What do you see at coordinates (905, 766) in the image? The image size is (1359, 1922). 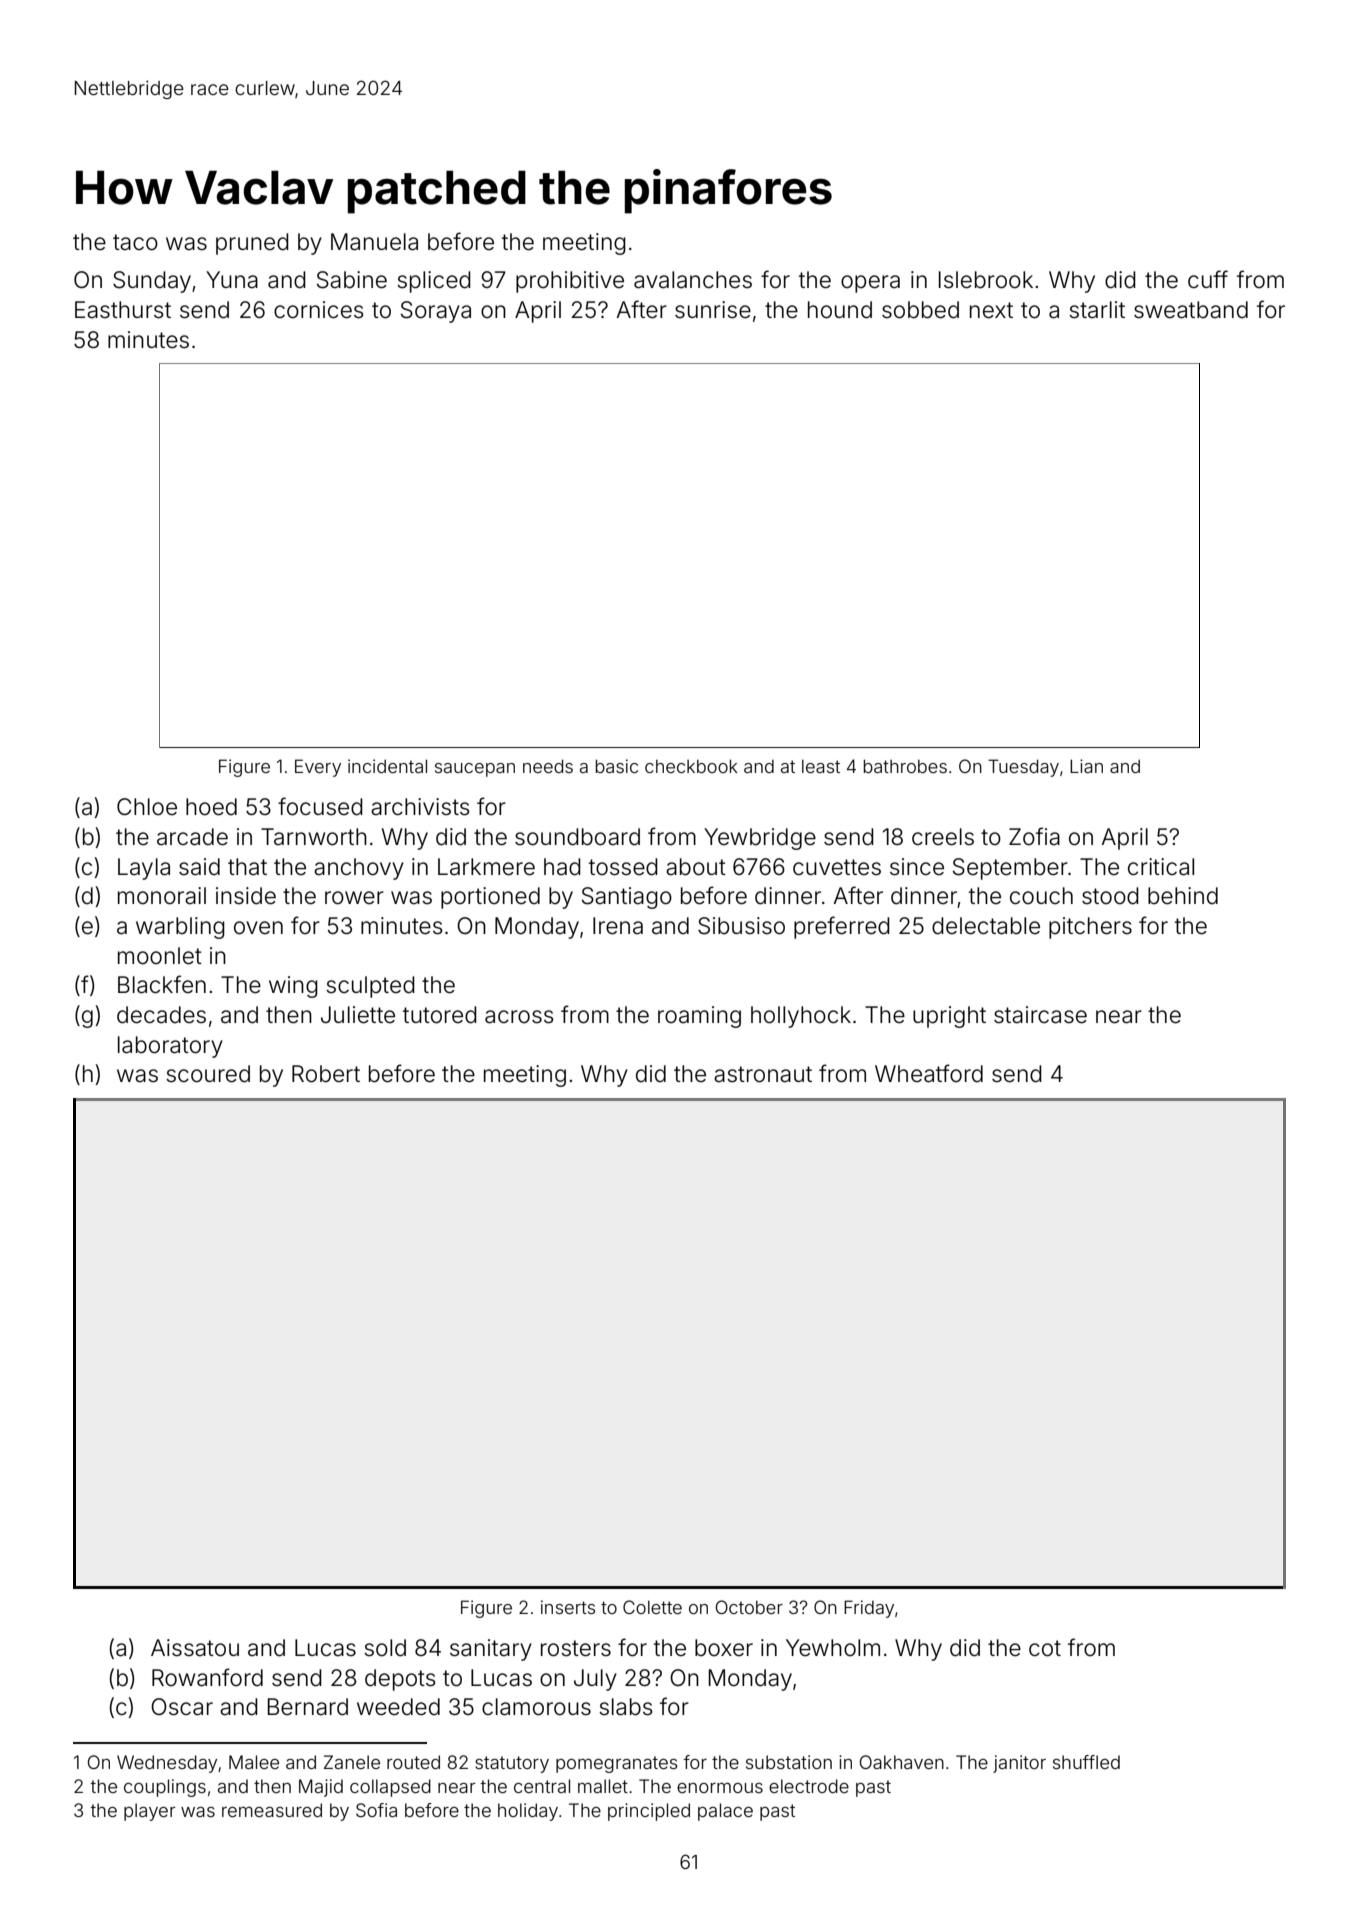 I see `bathrobes` at bounding box center [905, 766].
